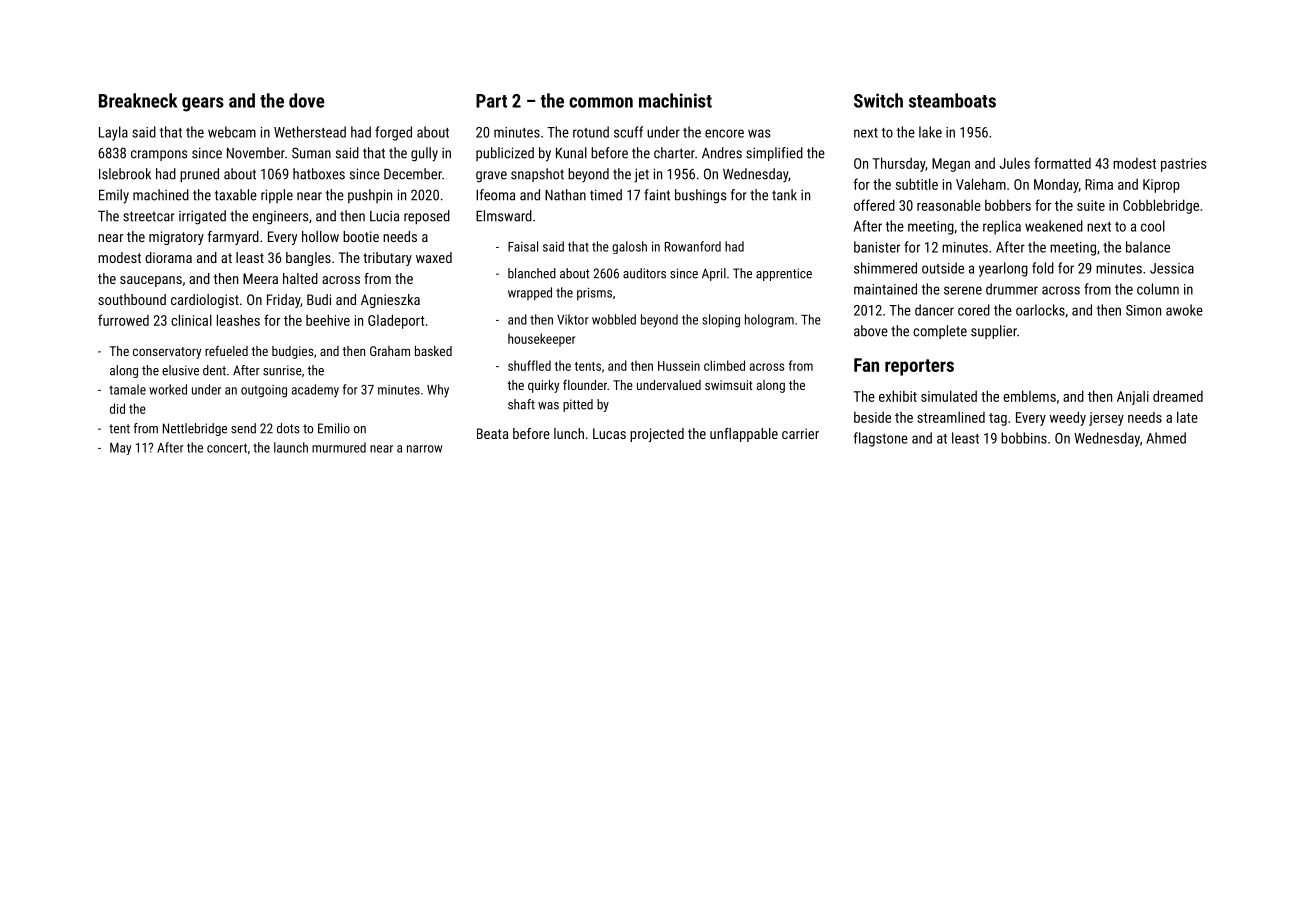  What do you see at coordinates (307, 100) in the image?
I see `dove` at bounding box center [307, 100].
